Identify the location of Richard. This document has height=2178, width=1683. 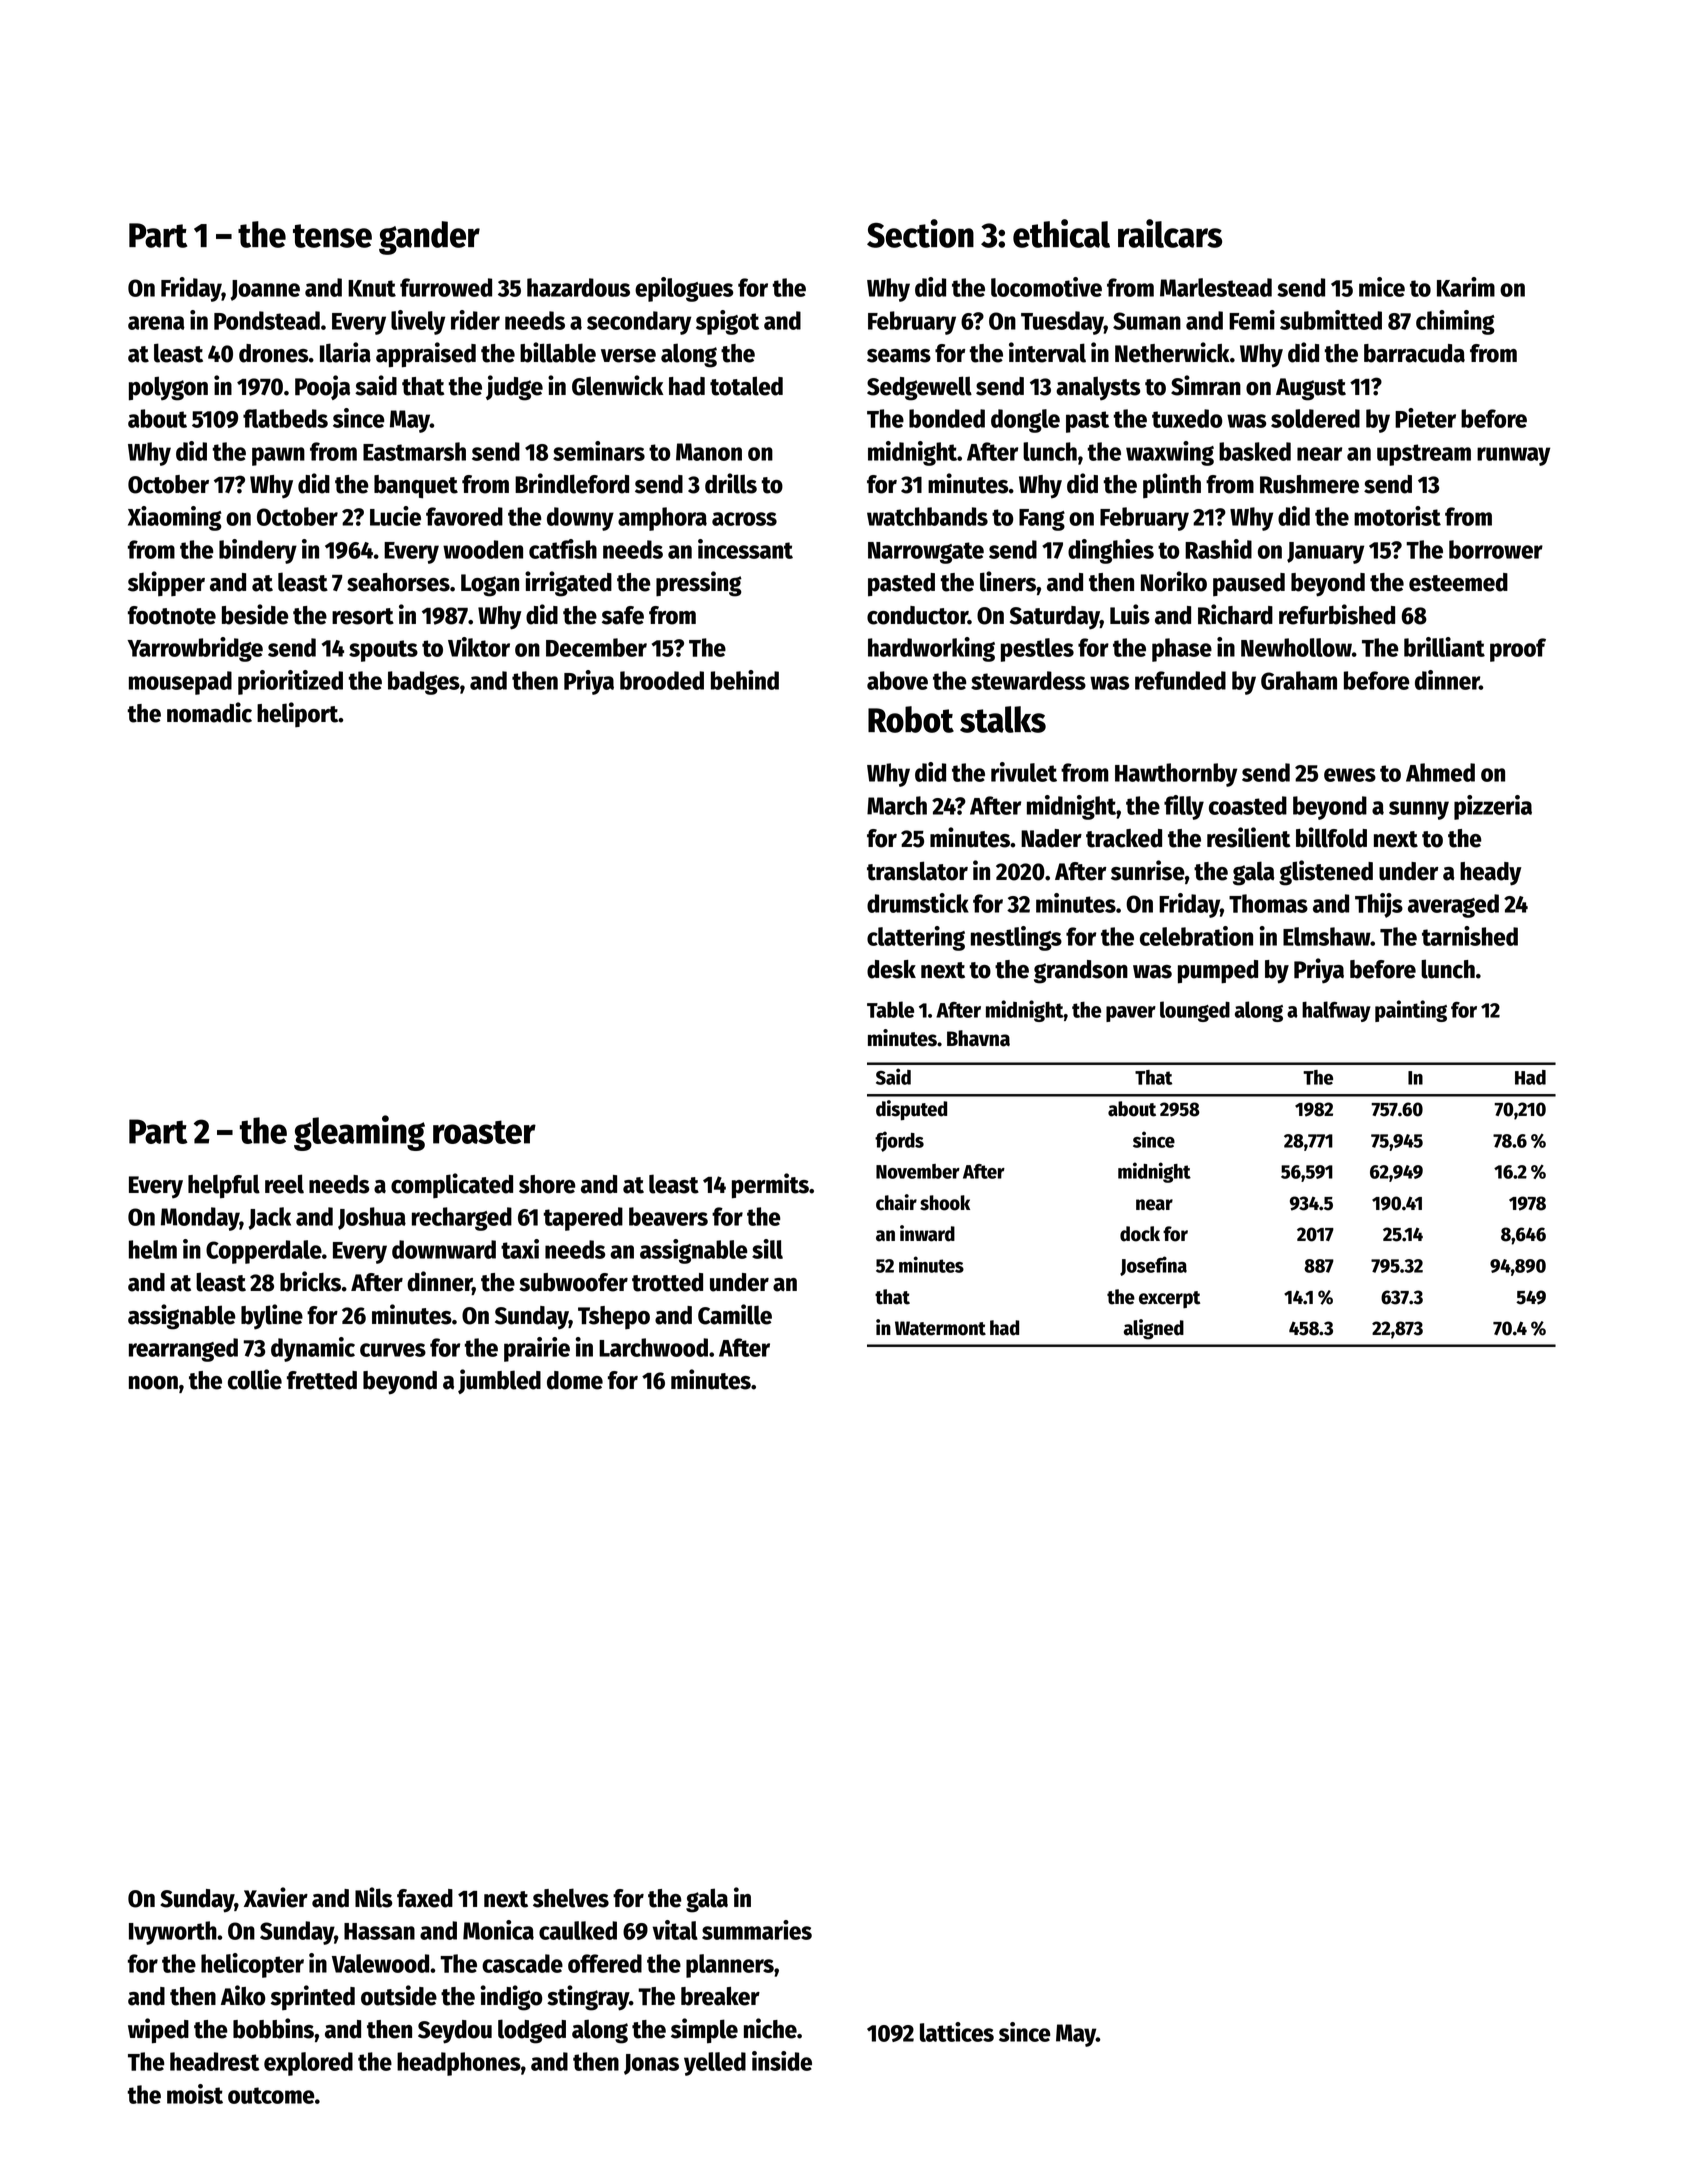
(1235, 614).
